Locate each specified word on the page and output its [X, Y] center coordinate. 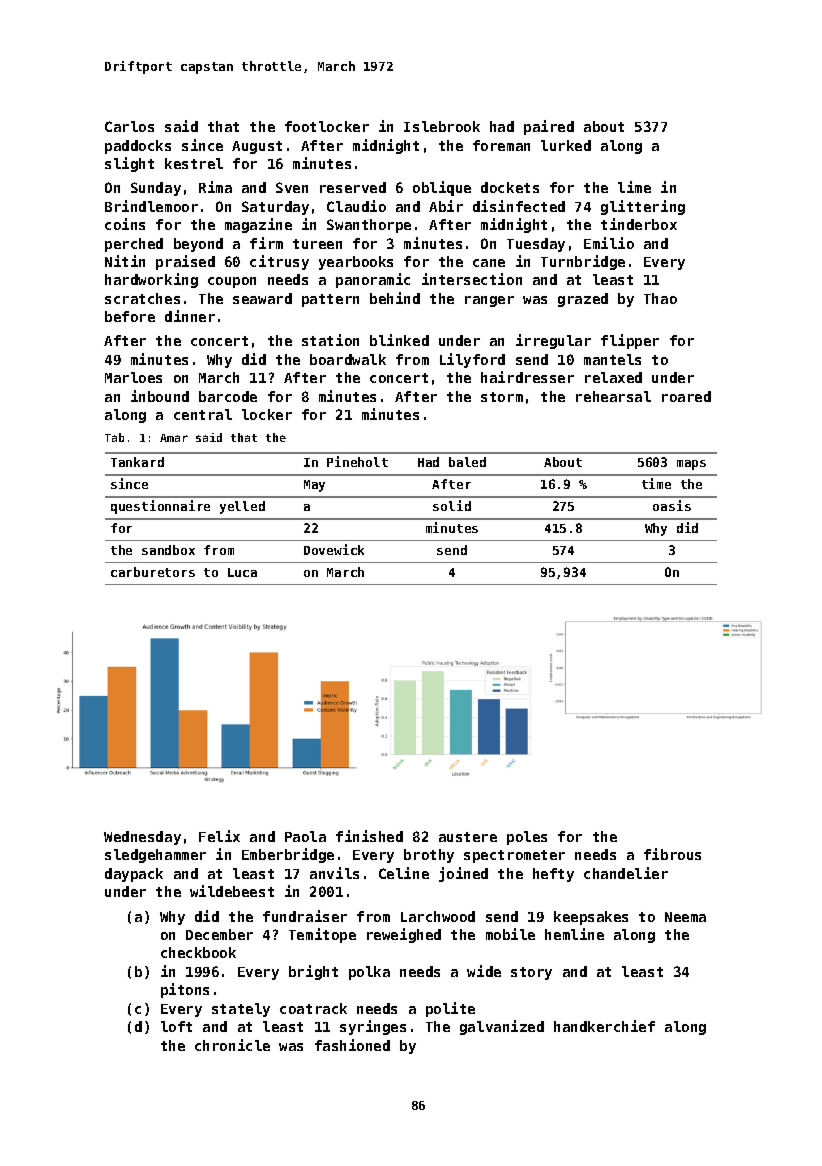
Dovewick [334, 549]
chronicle [232, 1045]
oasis [672, 505]
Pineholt [357, 461]
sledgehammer [155, 856]
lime [634, 187]
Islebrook [442, 126]
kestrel [194, 163]
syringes [373, 1027]
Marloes [133, 377]
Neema [685, 917]
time [656, 483]
